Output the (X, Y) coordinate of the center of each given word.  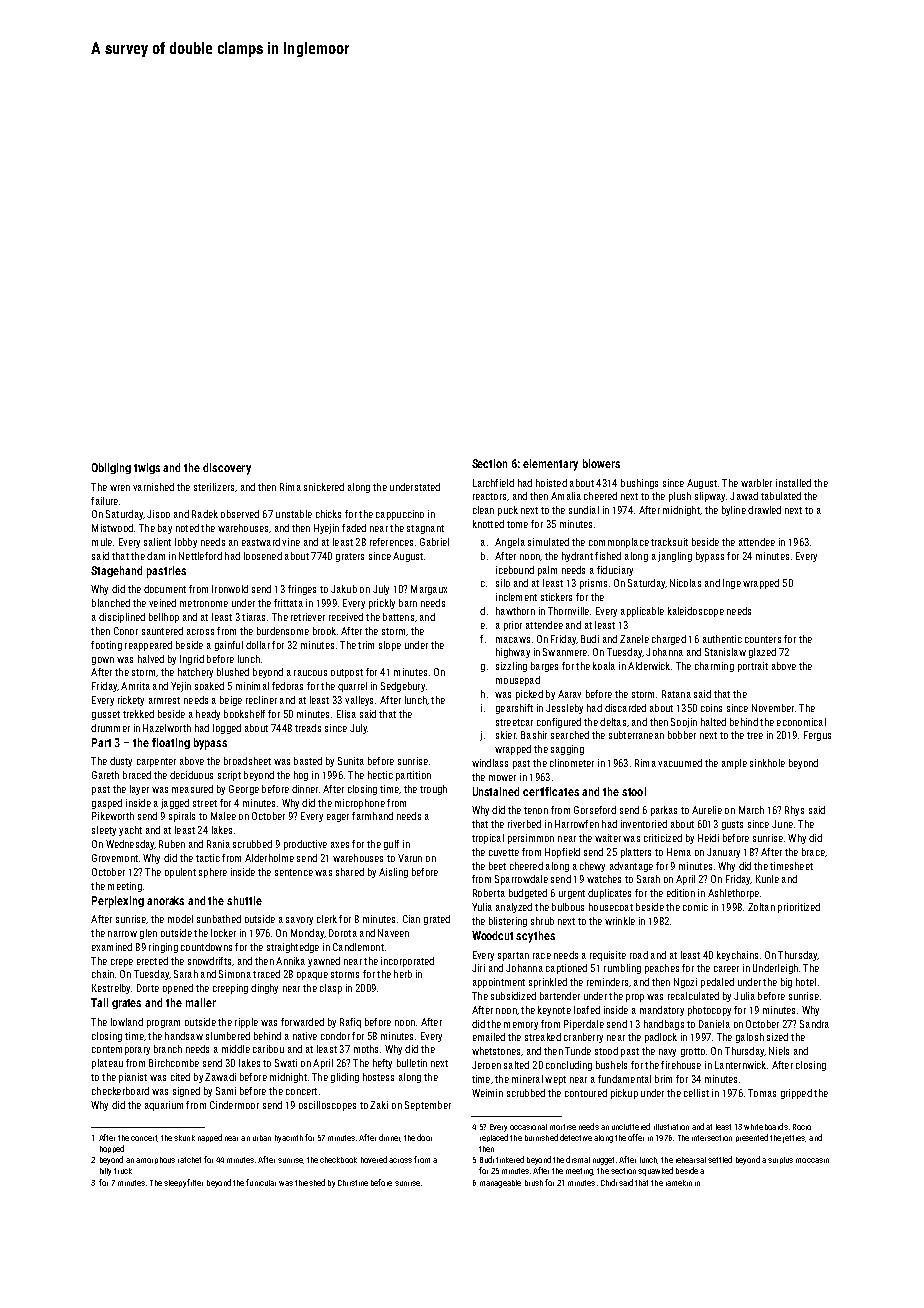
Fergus (817, 736)
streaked (543, 1037)
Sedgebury (403, 687)
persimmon (531, 839)
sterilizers (214, 487)
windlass (490, 763)
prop (635, 998)
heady (208, 715)
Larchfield (493, 483)
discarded (625, 708)
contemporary (121, 1050)
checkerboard (120, 1091)
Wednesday (130, 845)
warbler (756, 483)
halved (151, 659)
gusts (732, 825)
